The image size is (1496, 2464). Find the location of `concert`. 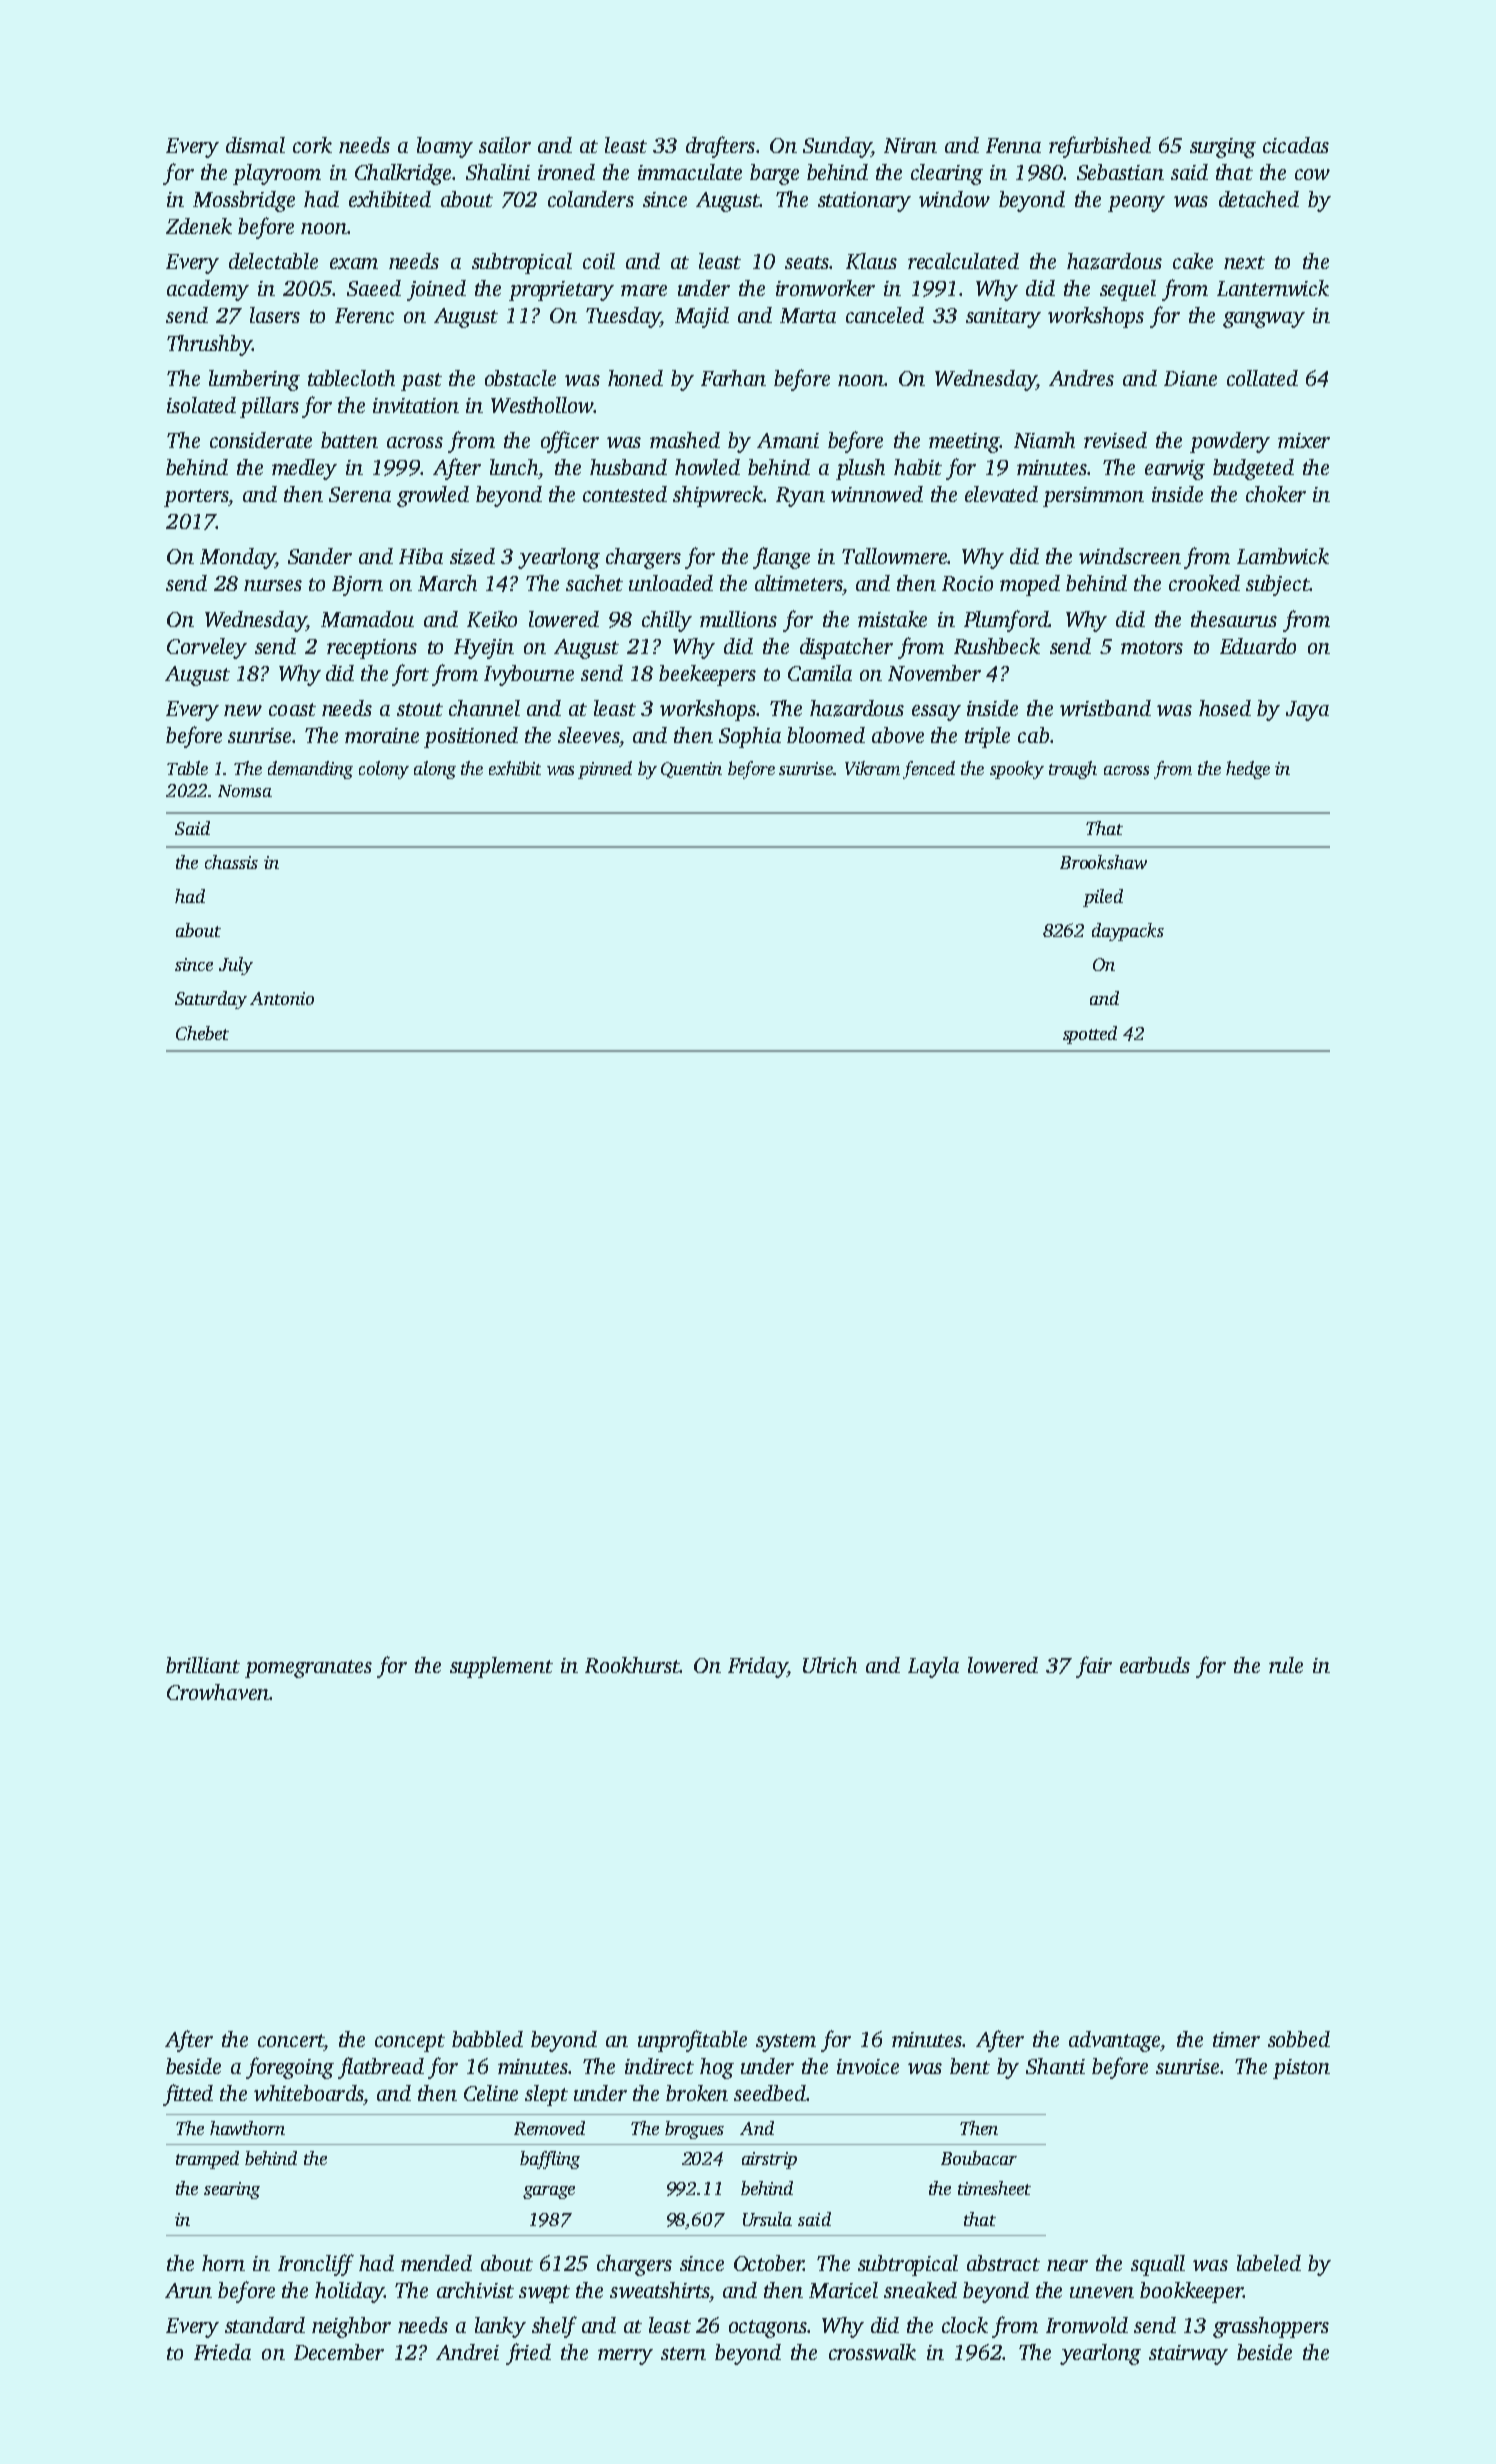

concert is located at coordinates (290, 2040).
